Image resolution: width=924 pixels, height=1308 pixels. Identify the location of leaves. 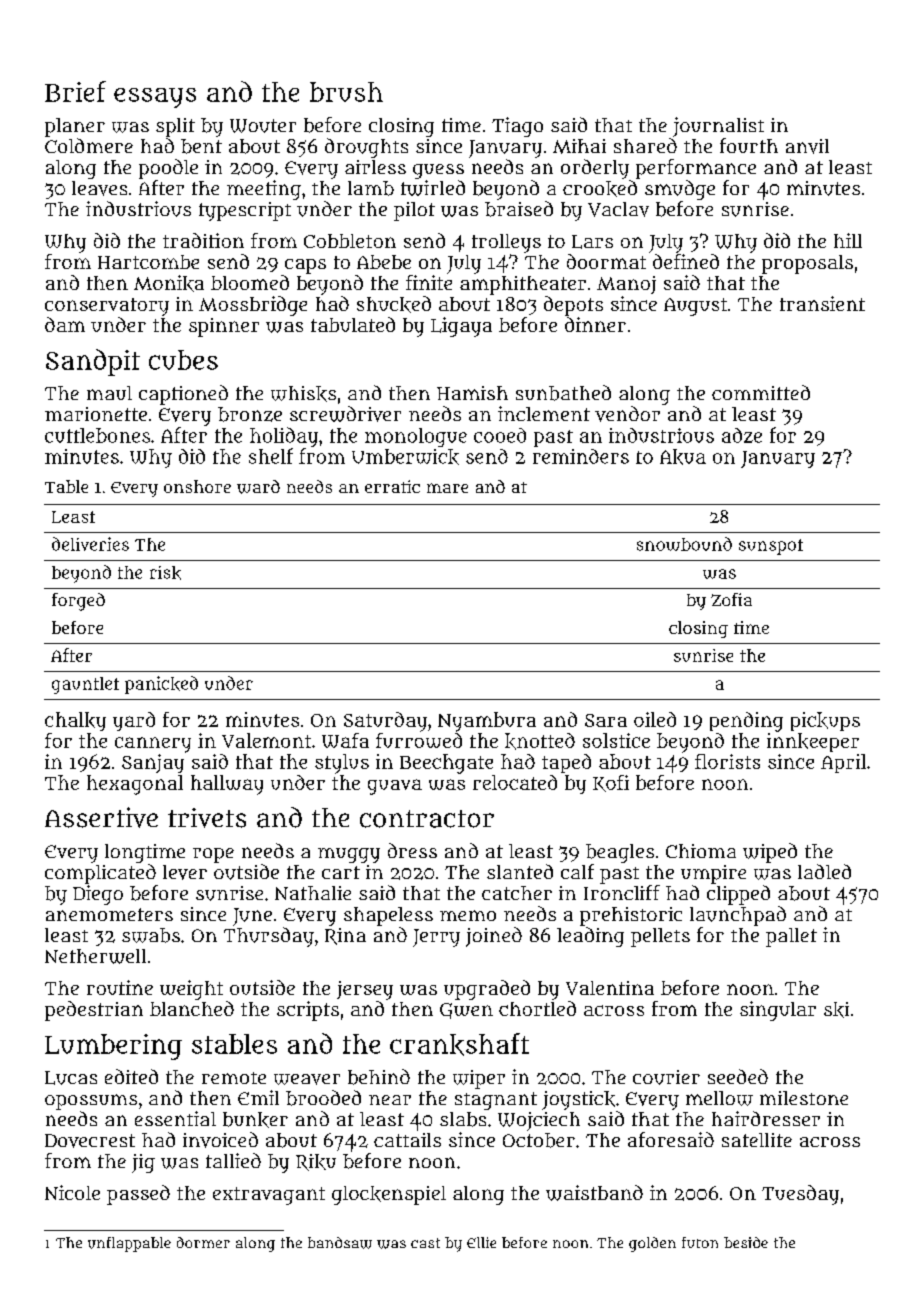
(99, 188).
